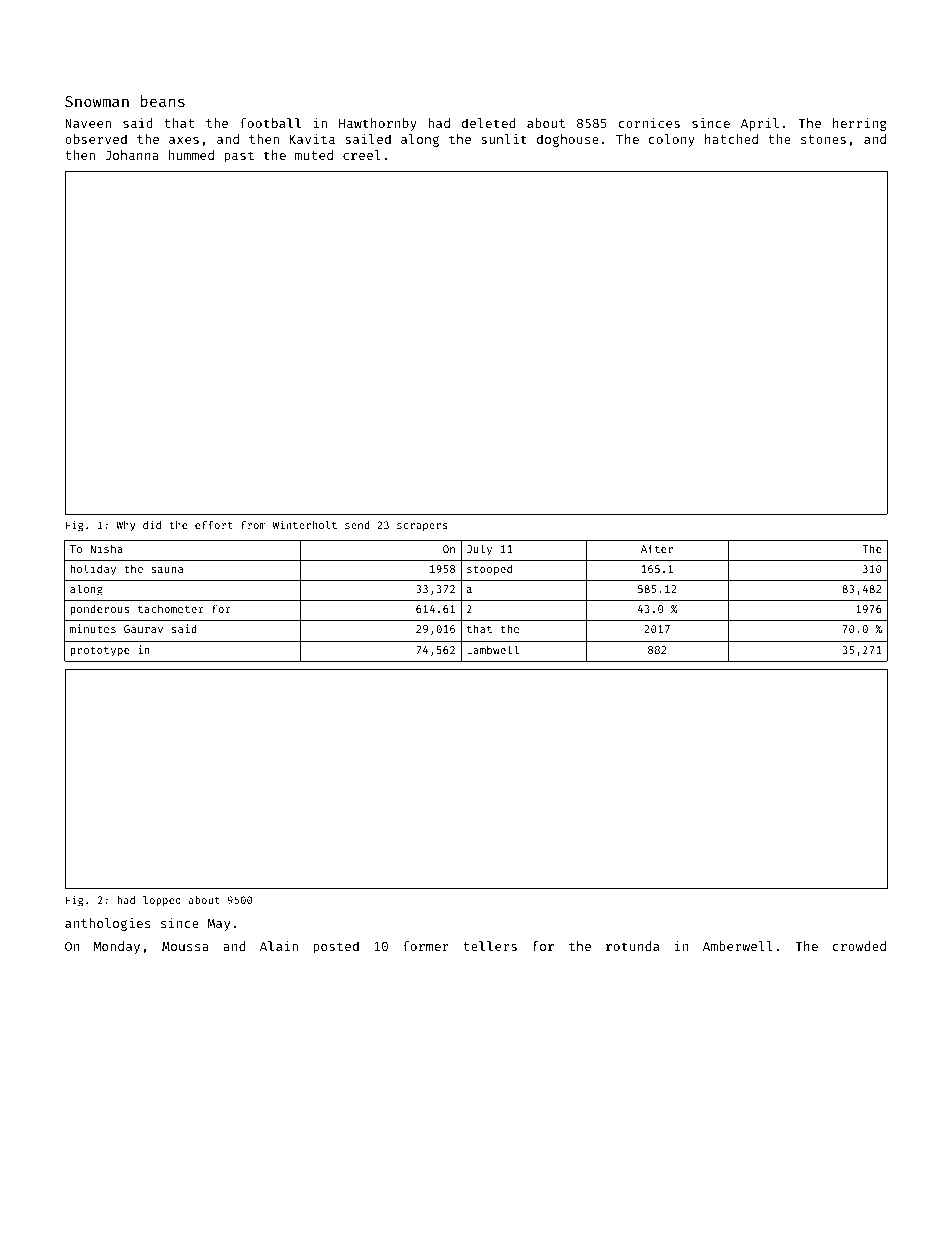 Image resolution: width=952 pixels, height=1233 pixels. I want to click on After, so click(657, 548).
